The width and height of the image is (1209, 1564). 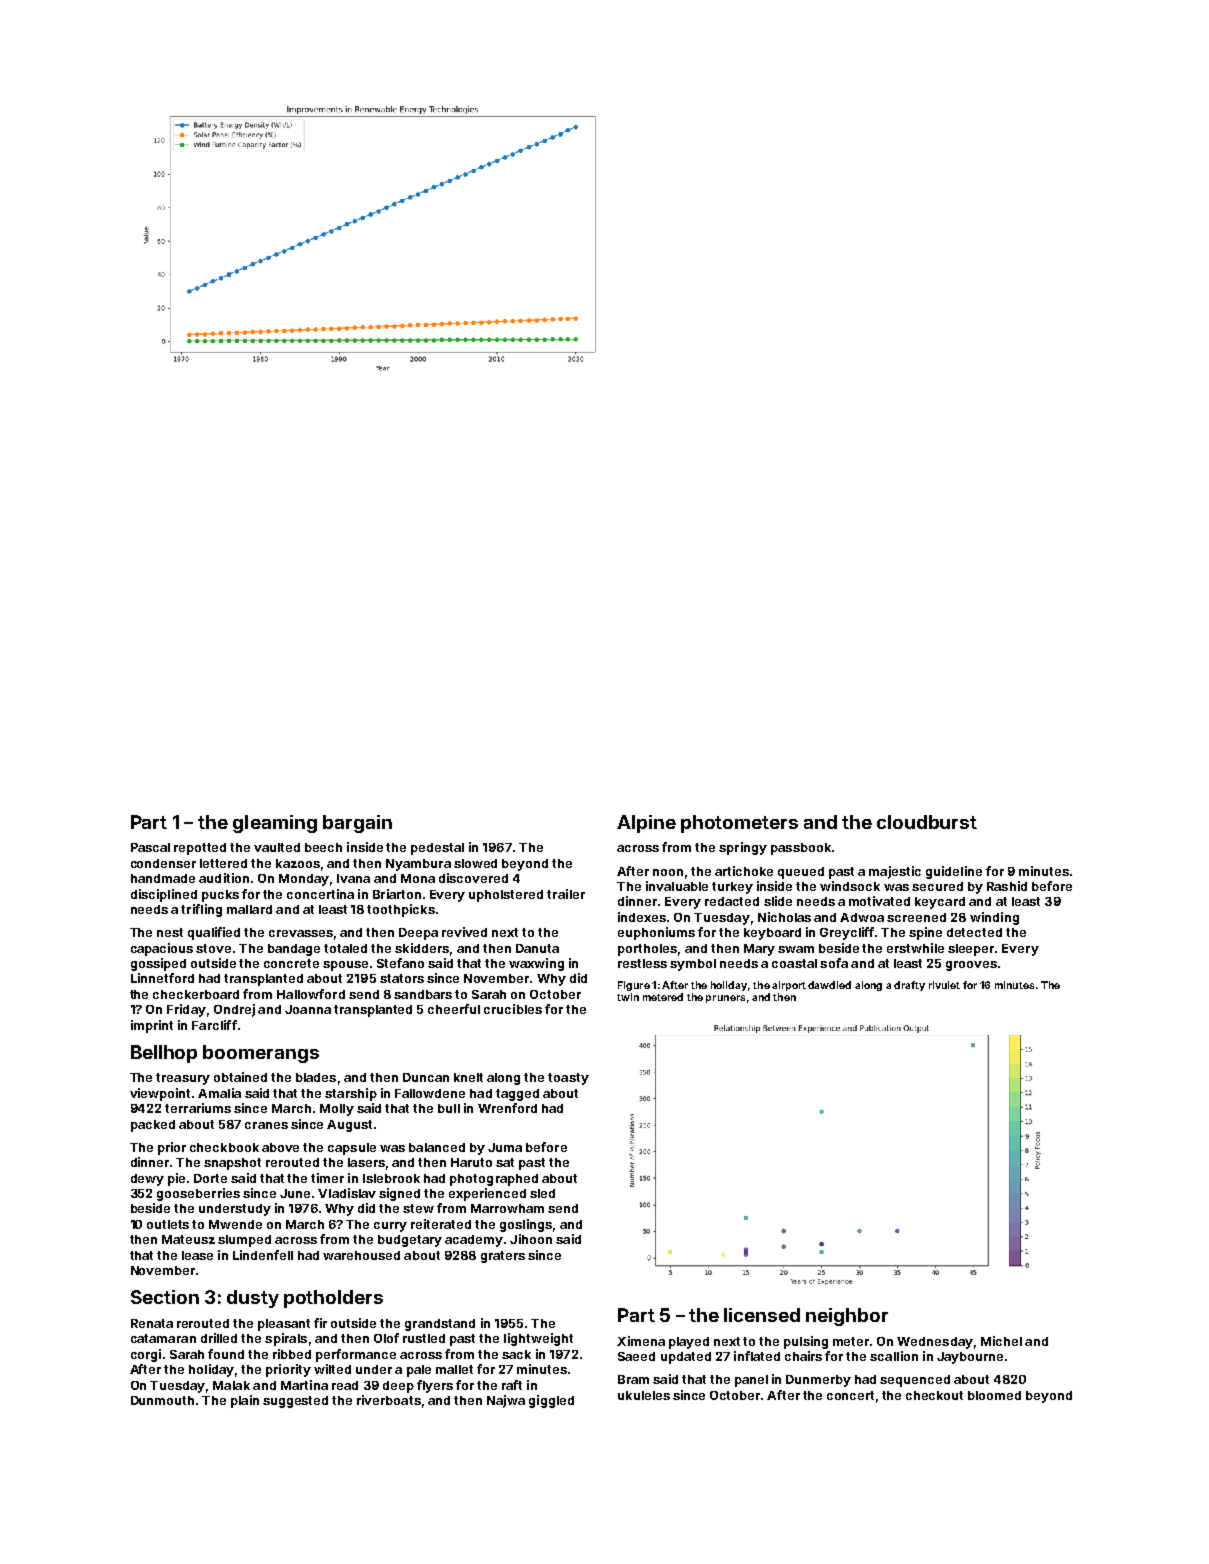 What do you see at coordinates (971, 950) in the image?
I see `sleeper` at bounding box center [971, 950].
